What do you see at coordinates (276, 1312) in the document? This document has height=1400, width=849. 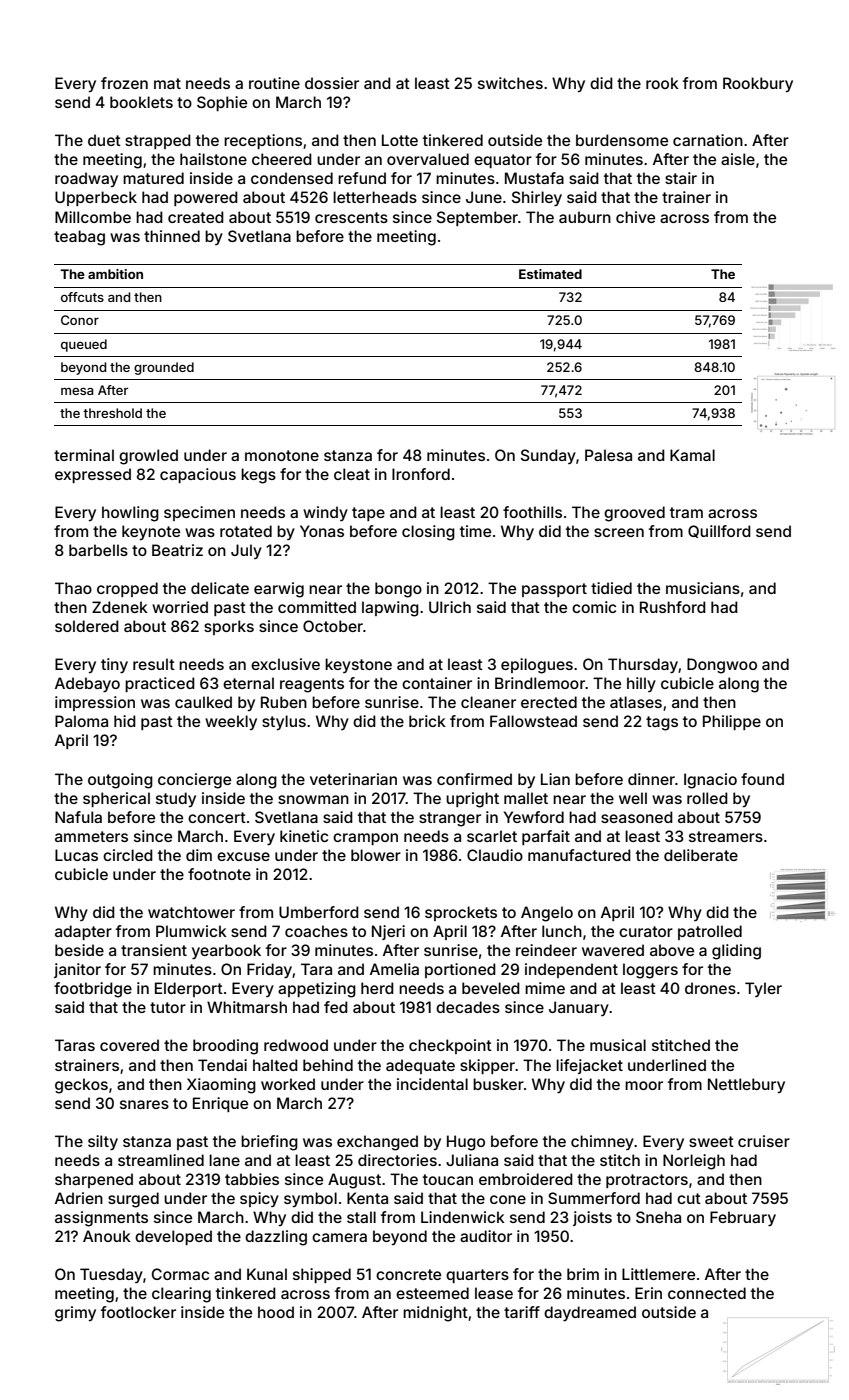 I see `hood` at bounding box center [276, 1312].
